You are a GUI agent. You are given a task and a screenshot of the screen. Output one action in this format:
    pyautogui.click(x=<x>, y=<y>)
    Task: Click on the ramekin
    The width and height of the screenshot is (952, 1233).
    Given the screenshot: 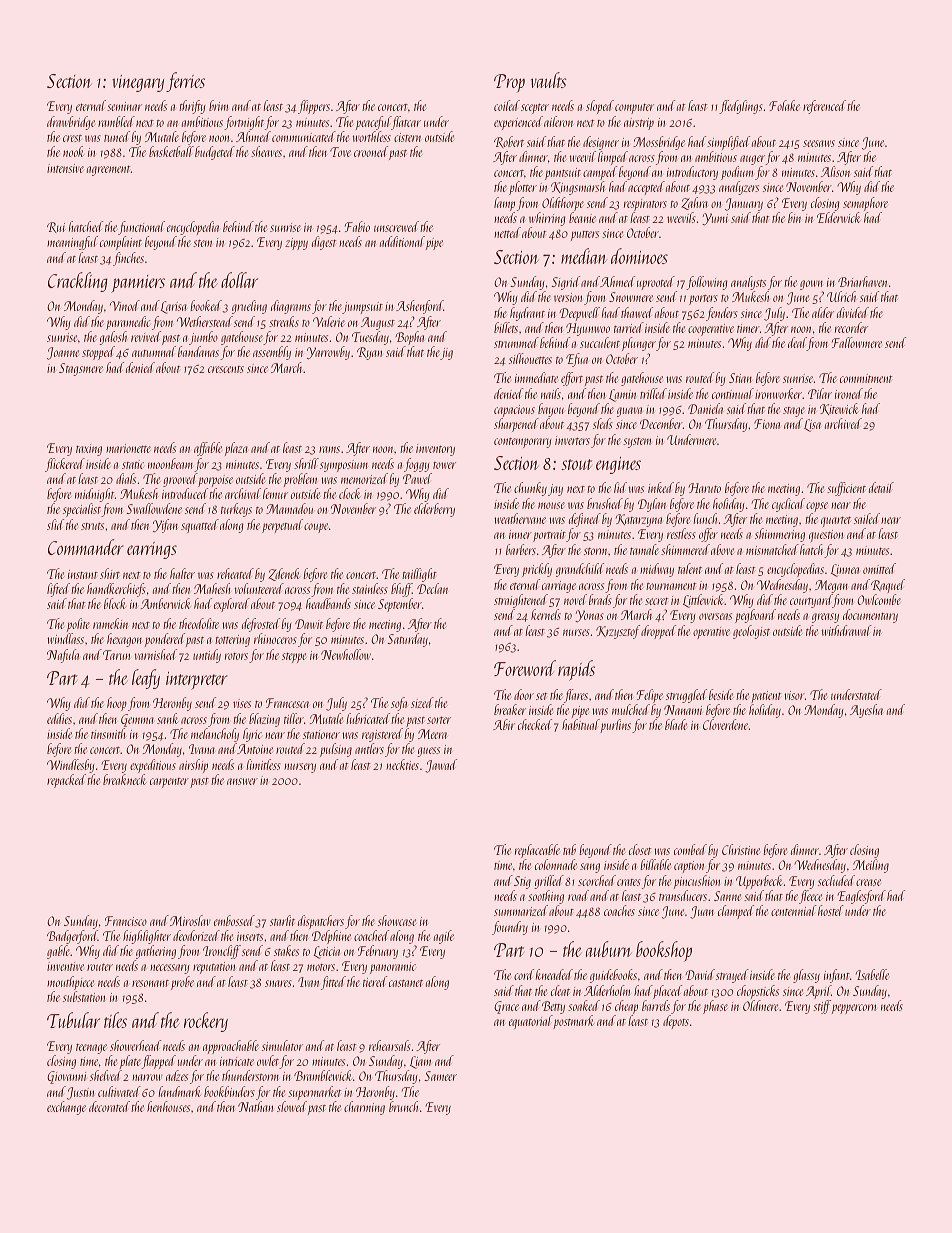 What is the action you would take?
    pyautogui.click(x=110, y=623)
